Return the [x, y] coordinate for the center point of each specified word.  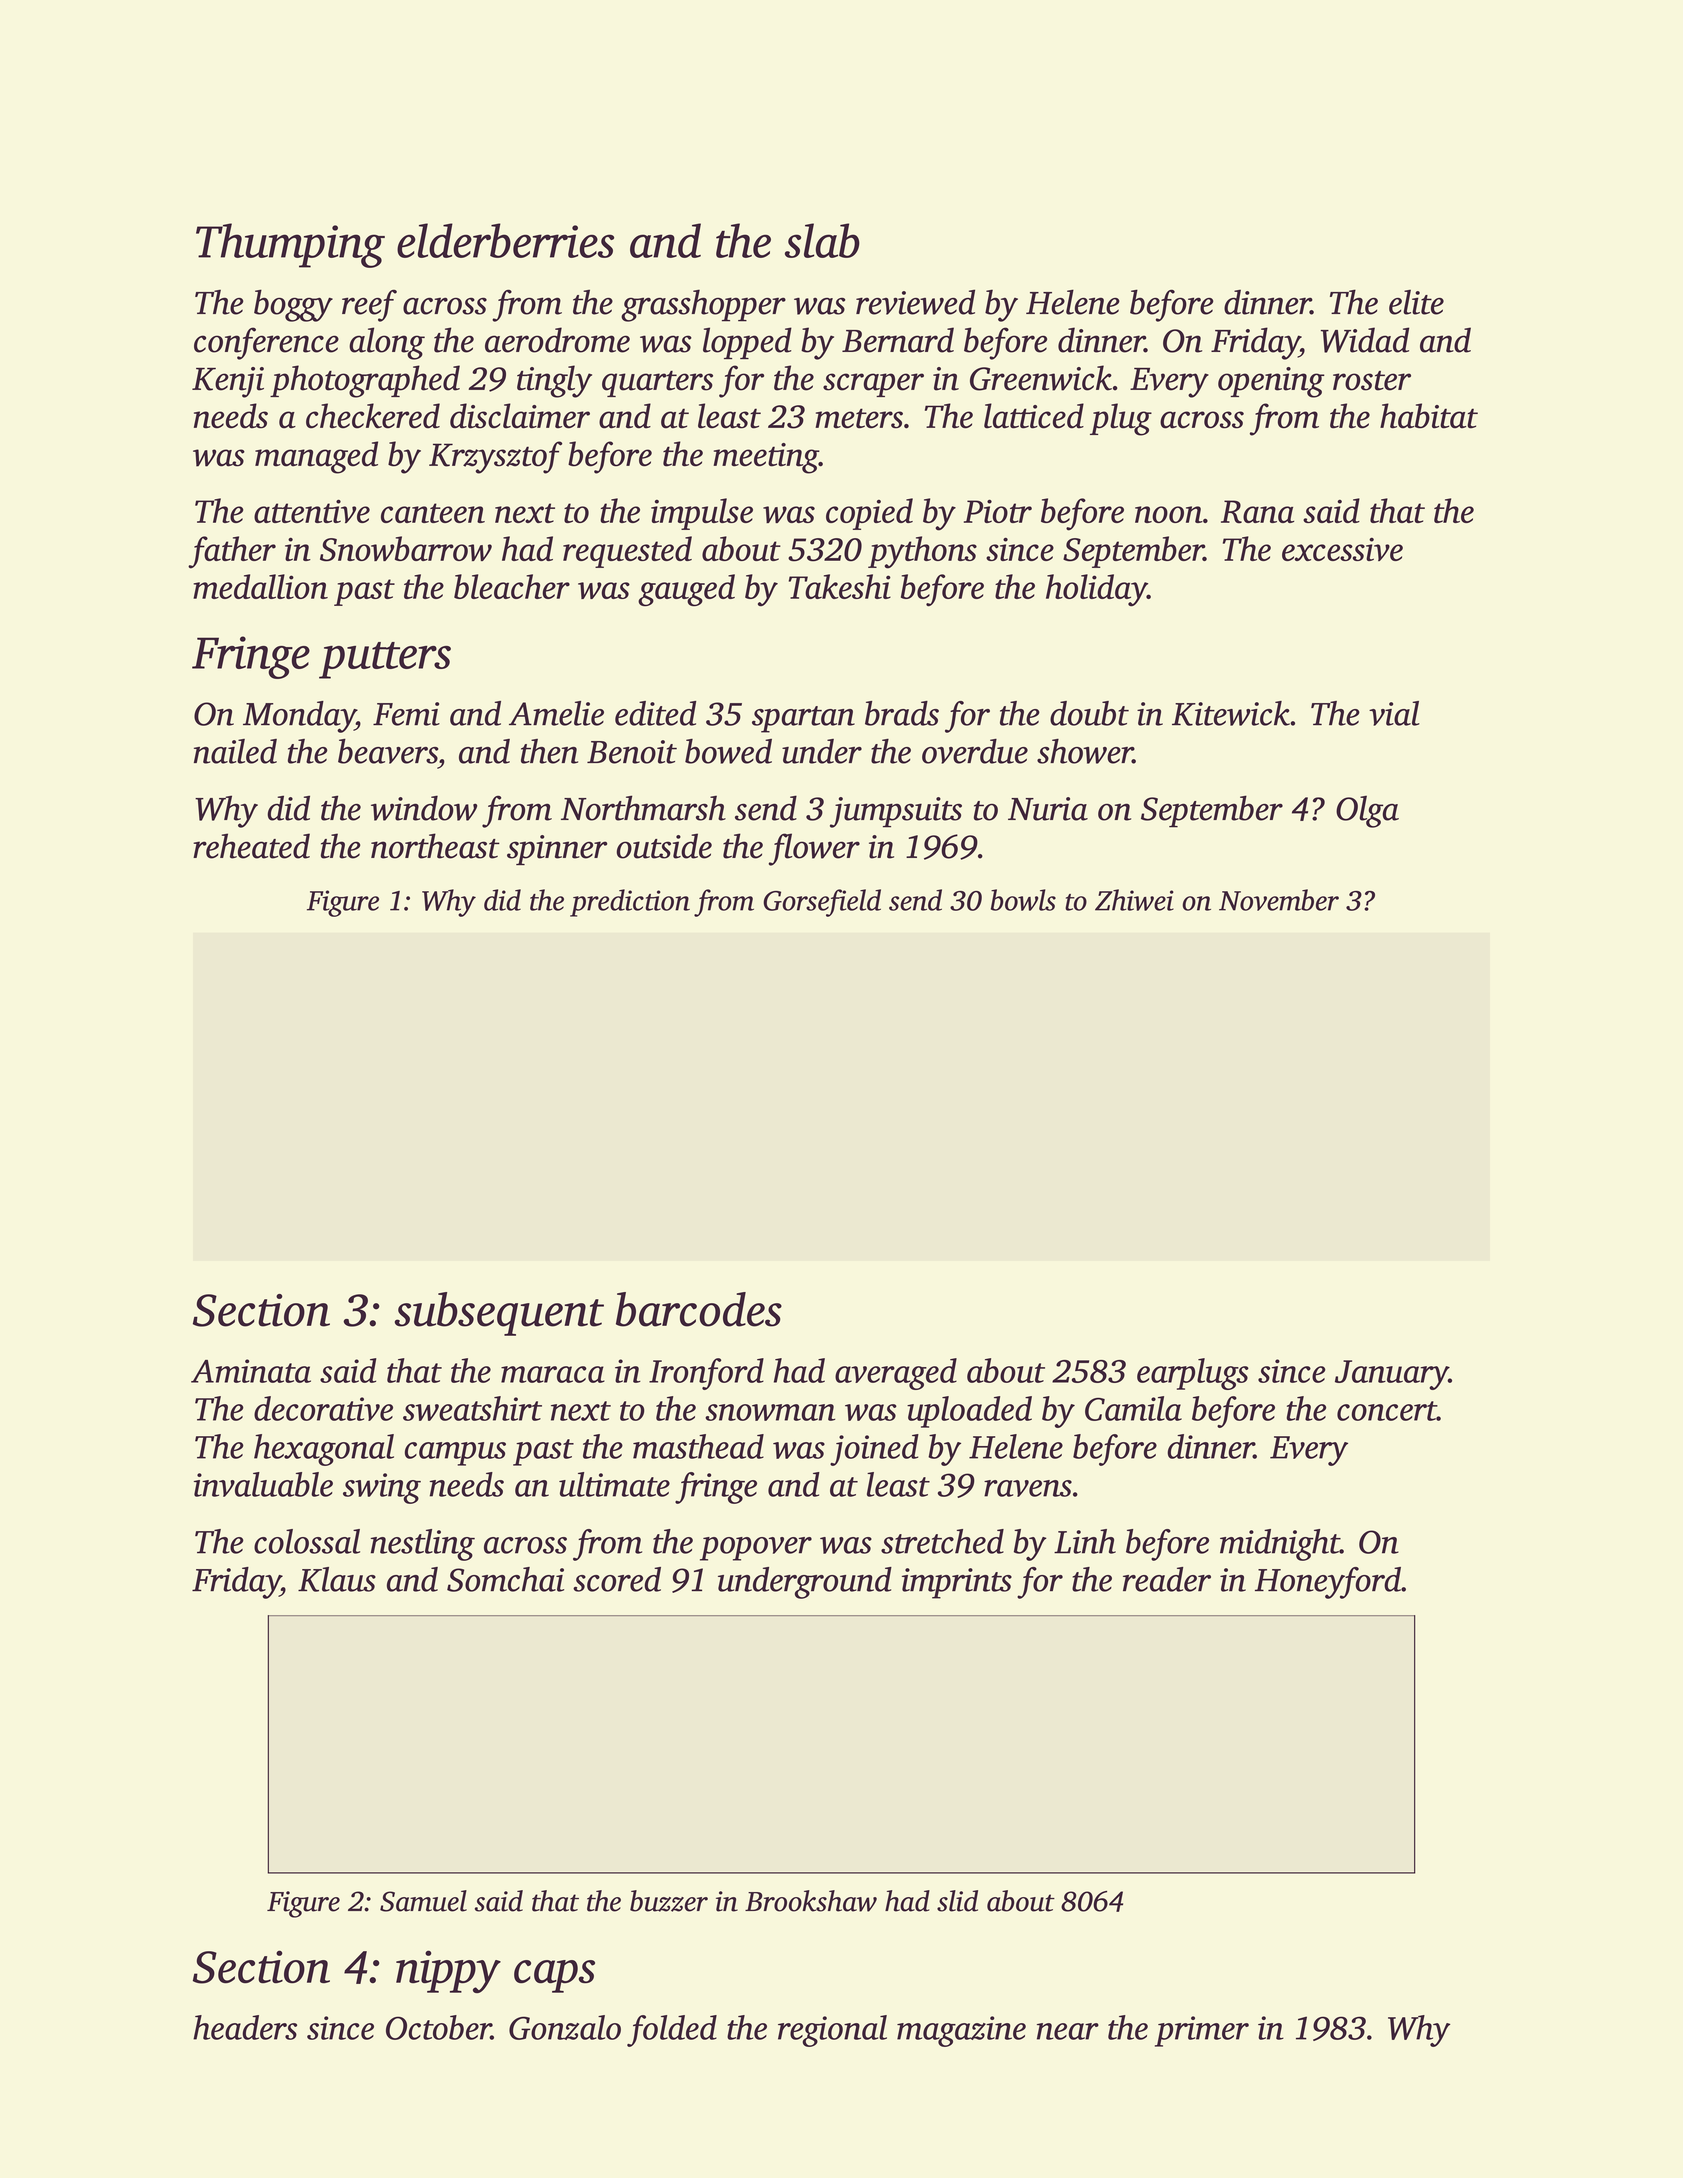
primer [1202, 2031]
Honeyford [1328, 1583]
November [1279, 900]
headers [245, 2027]
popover [756, 1549]
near [1068, 2031]
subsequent [499, 1314]
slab [822, 240]
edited [655, 713]
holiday [1096, 590]
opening [1271, 382]
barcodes [699, 1309]
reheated [251, 846]
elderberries [505, 240]
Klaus [337, 1579]
